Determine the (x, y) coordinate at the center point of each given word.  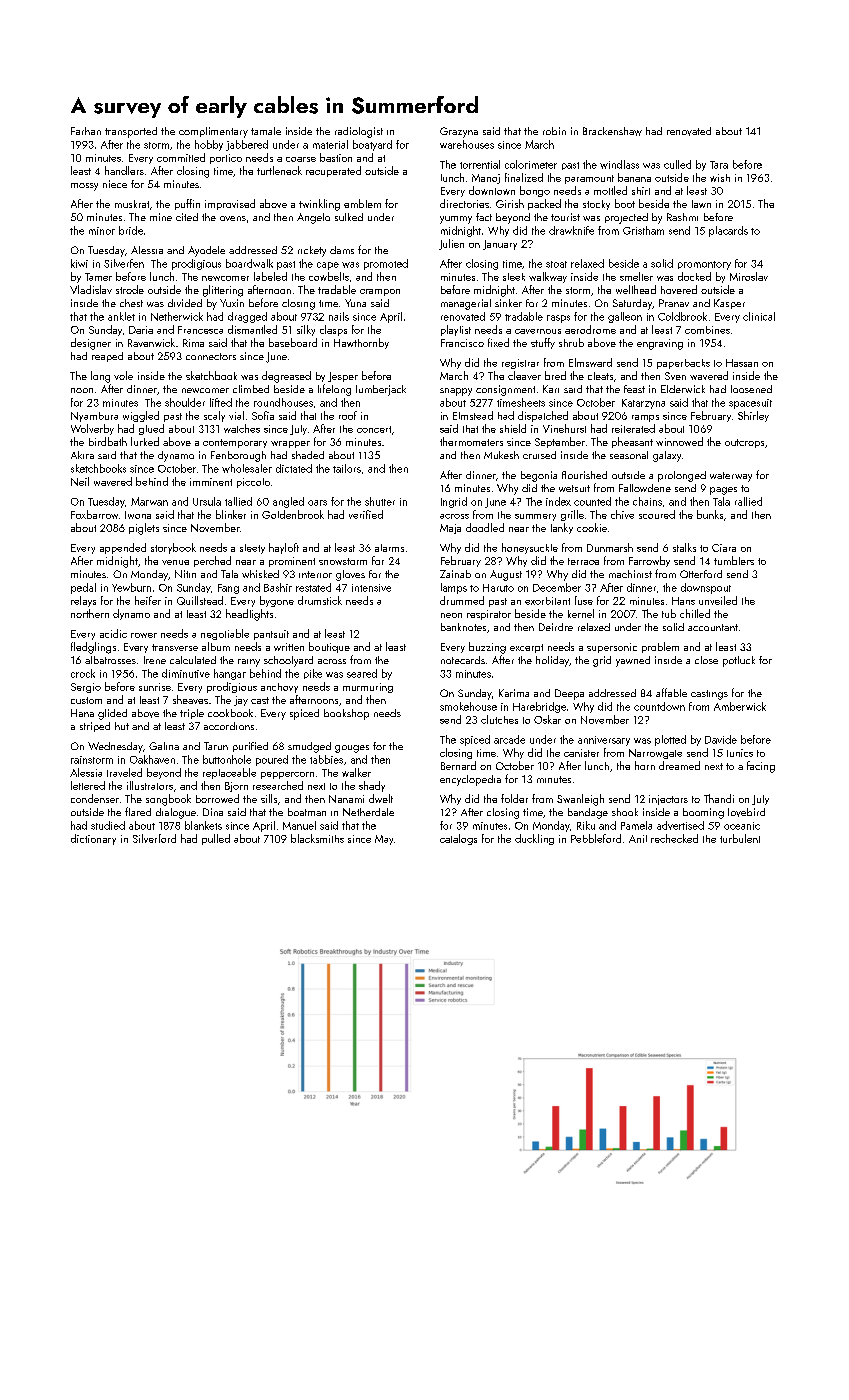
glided (112, 714)
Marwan (149, 501)
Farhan (86, 131)
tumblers (734, 560)
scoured (657, 514)
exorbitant (547, 601)
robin (554, 131)
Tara (719, 165)
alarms (389, 548)
